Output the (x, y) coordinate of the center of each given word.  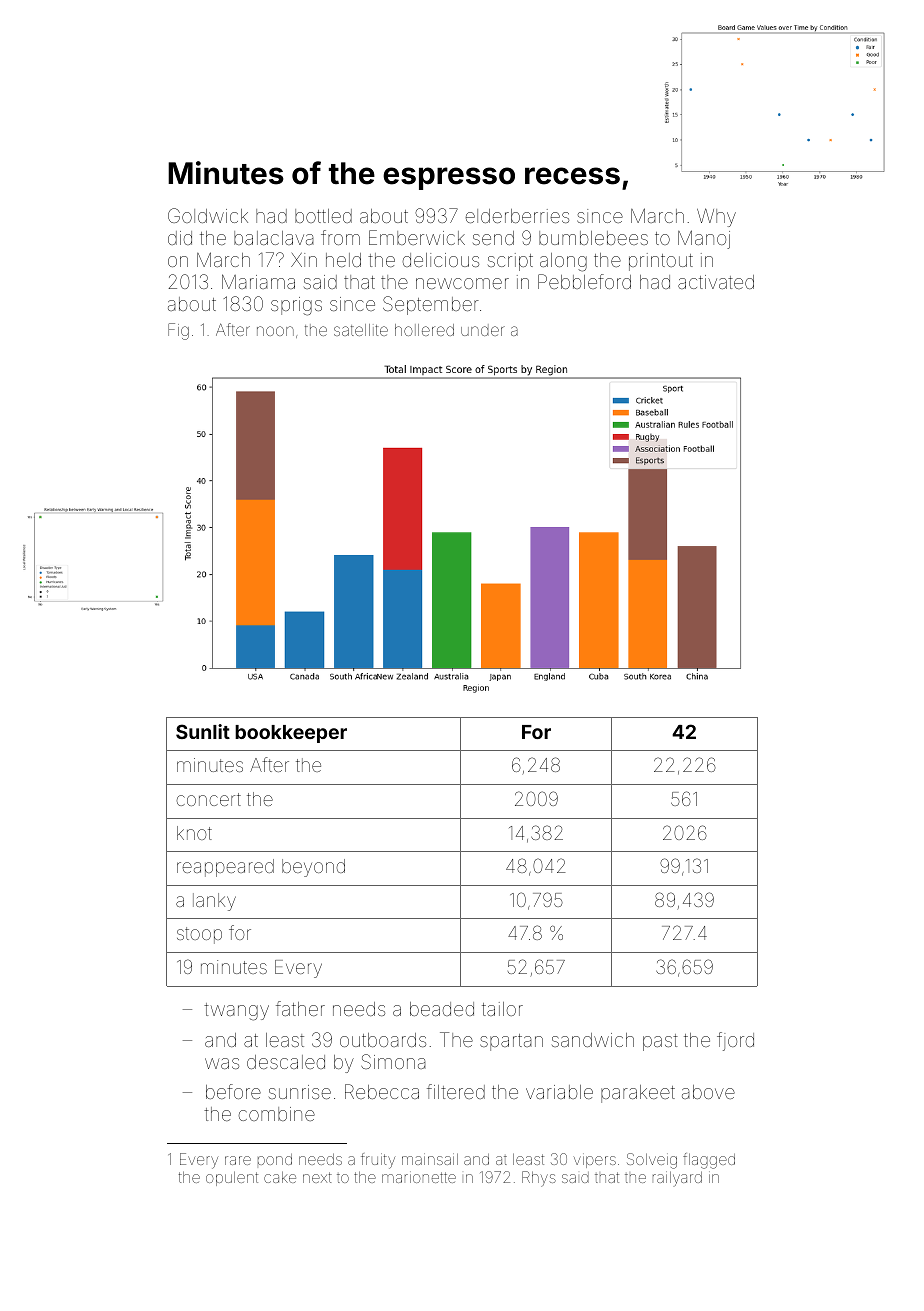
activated (716, 282)
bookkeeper (291, 734)
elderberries (517, 216)
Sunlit (203, 731)
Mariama (258, 281)
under (483, 330)
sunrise (300, 1092)
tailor (502, 1009)
